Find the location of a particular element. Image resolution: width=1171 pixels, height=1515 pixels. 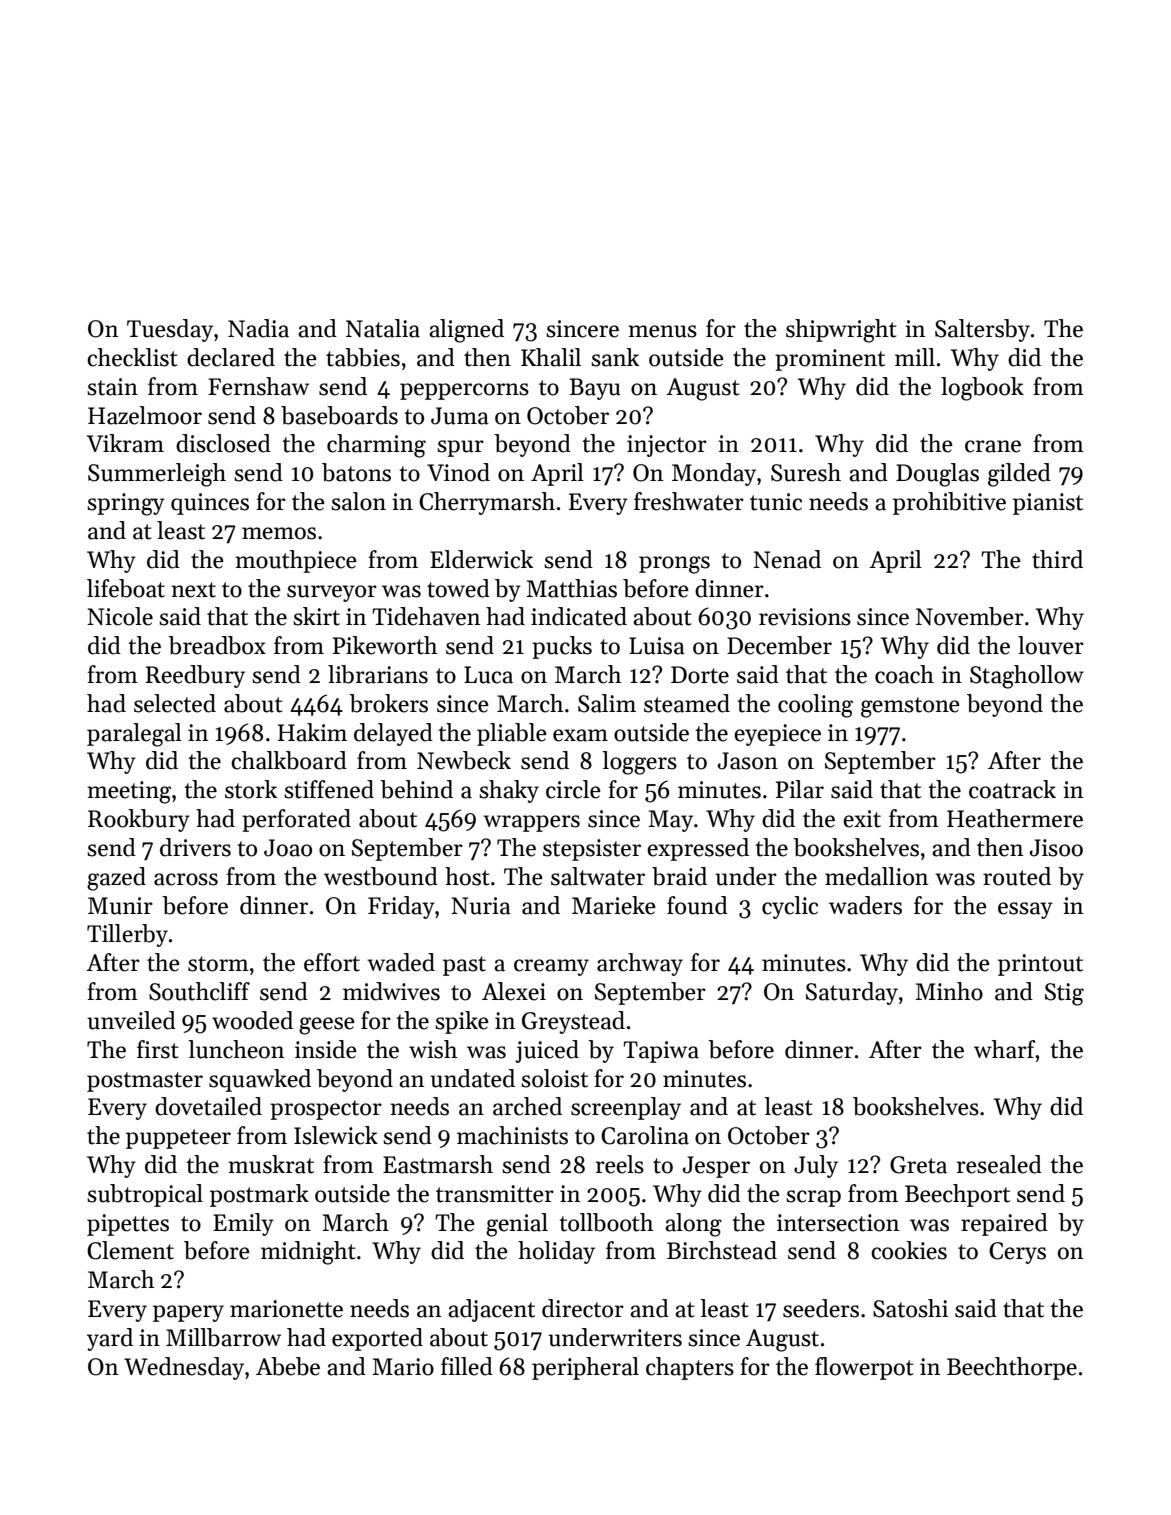

prongs is located at coordinates (674, 565).
